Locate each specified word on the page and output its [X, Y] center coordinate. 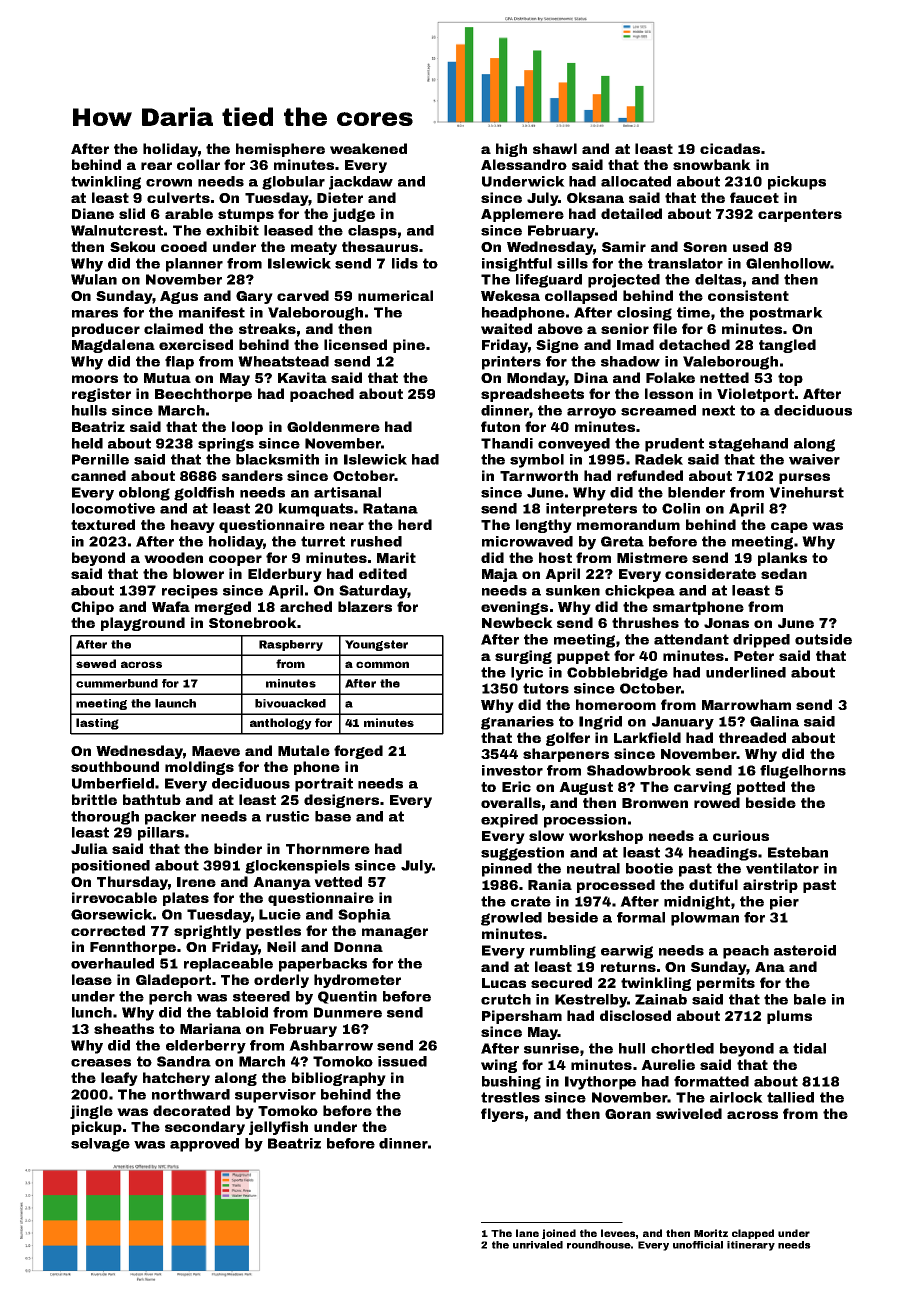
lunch [92, 1012]
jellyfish [278, 1128]
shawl [555, 148]
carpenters [800, 215]
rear [156, 166]
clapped [753, 1234]
